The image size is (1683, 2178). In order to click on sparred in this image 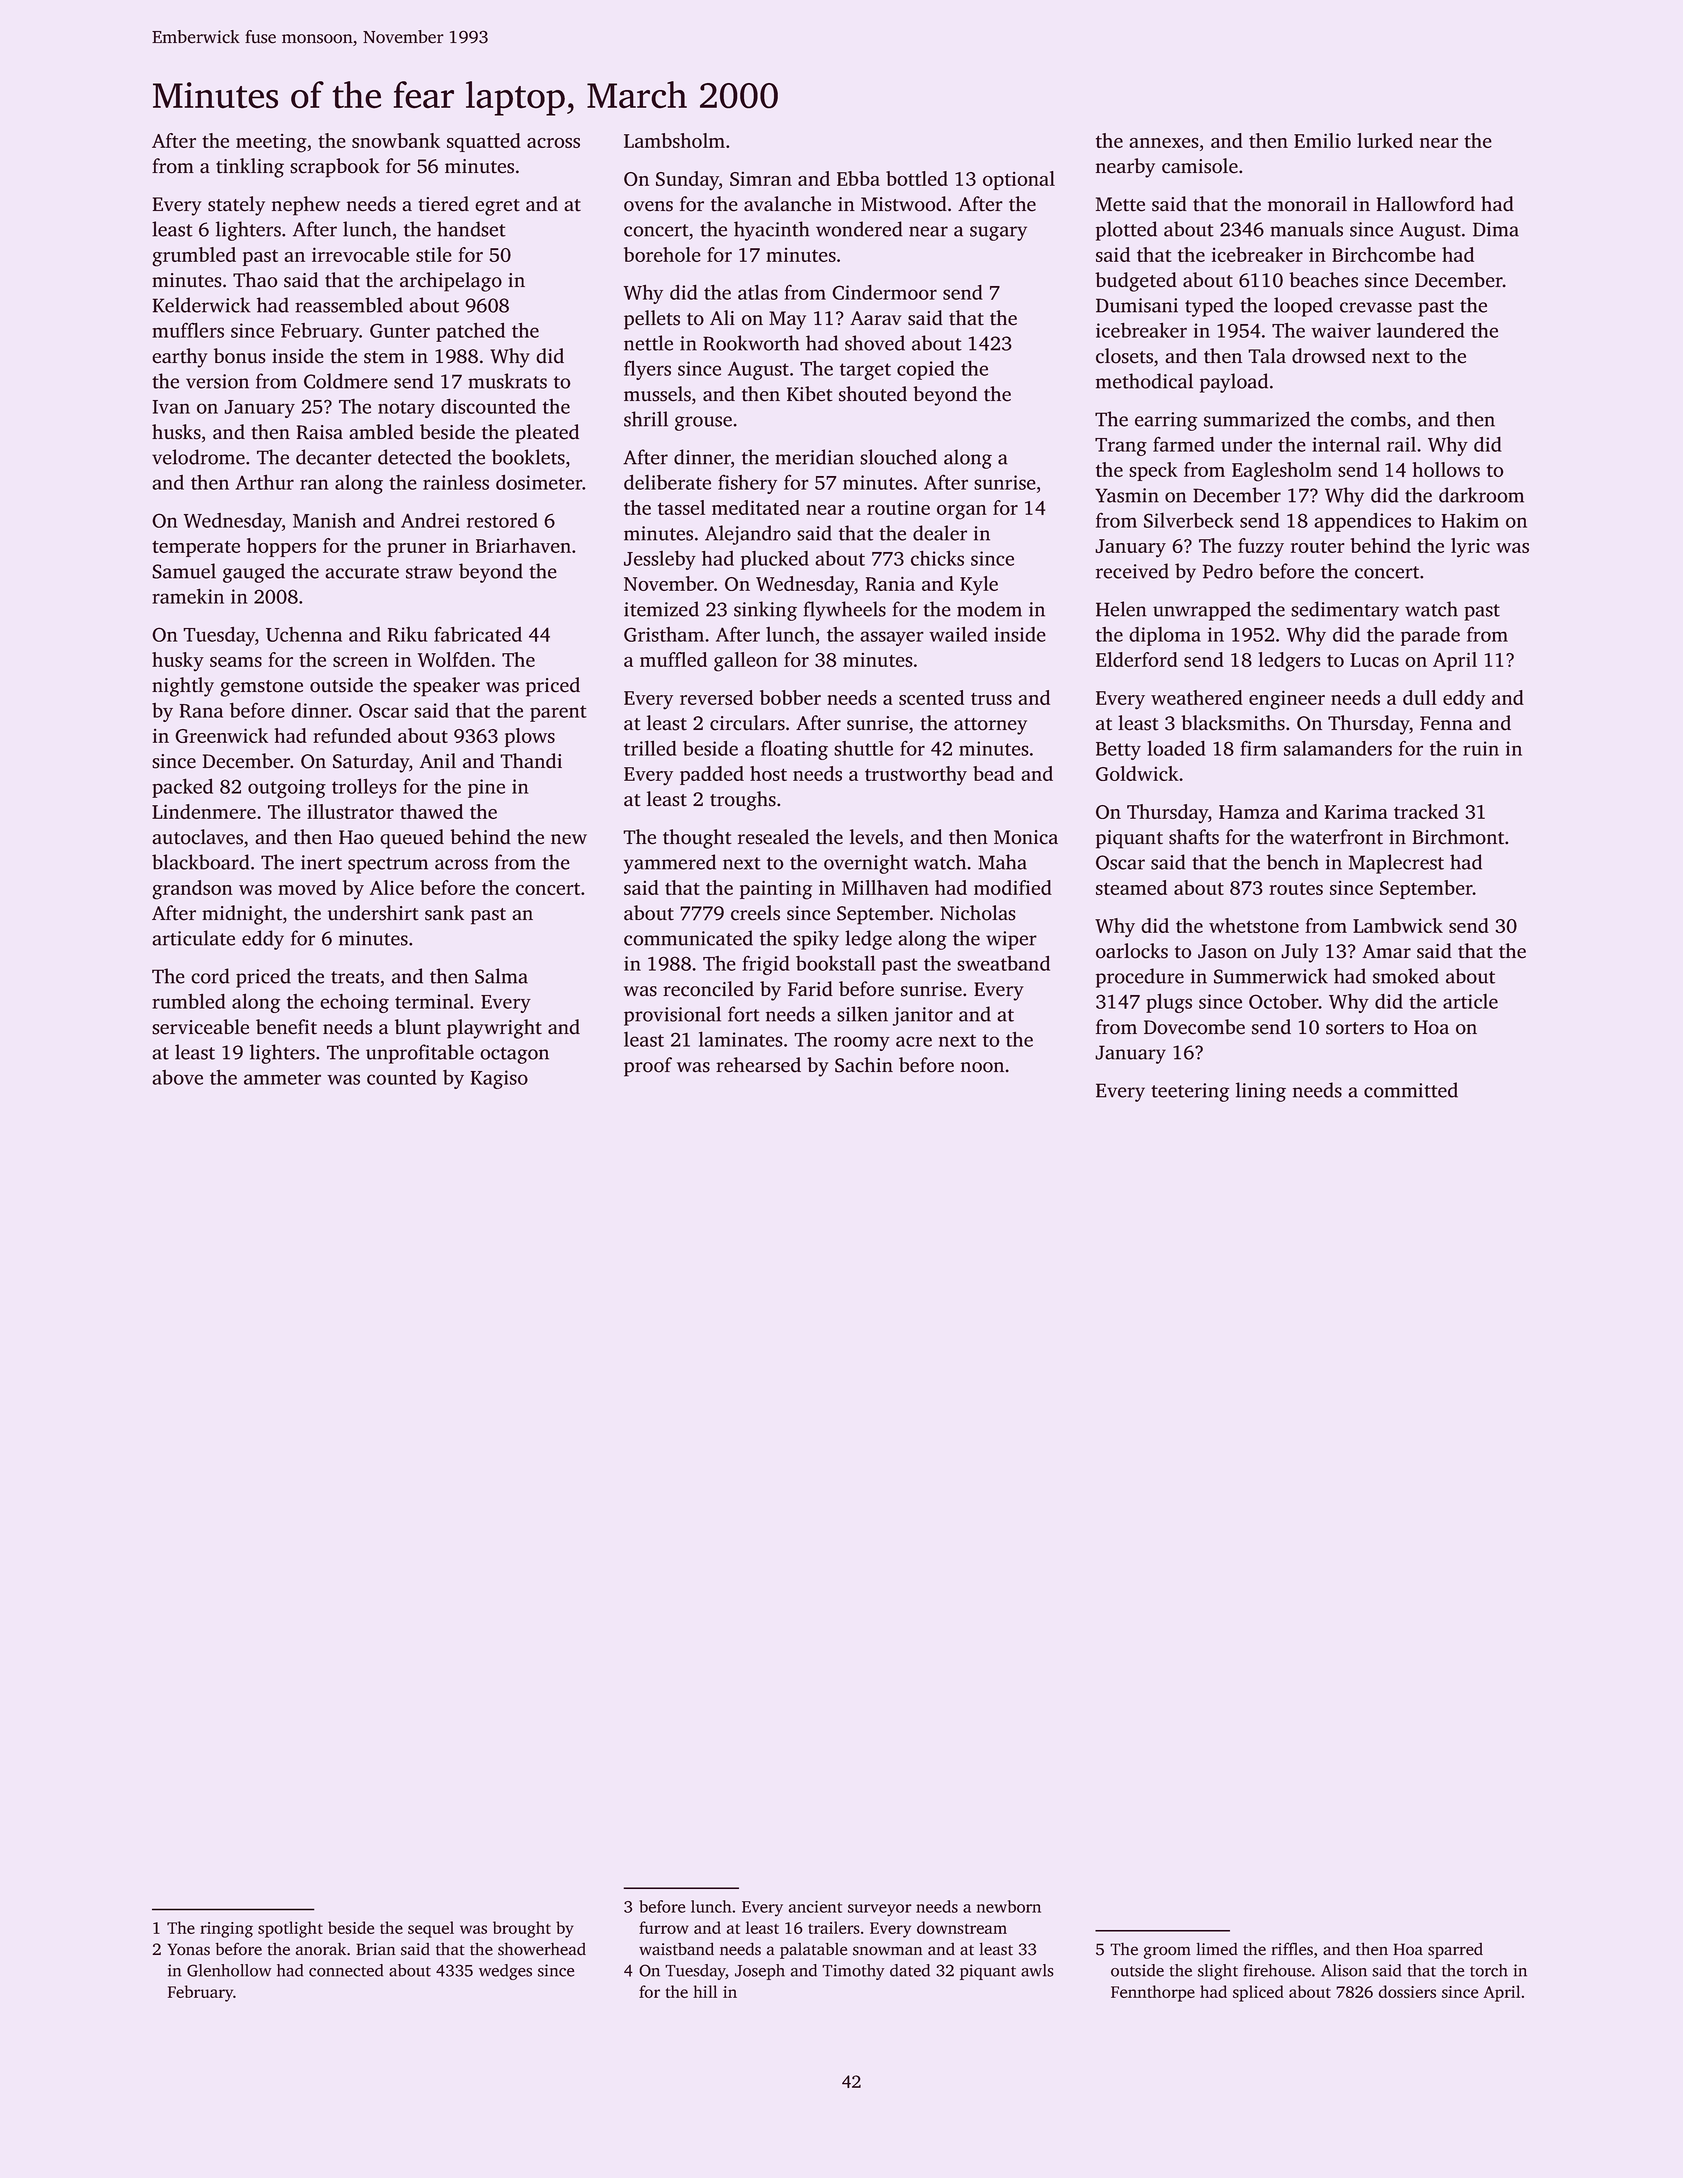, I will do `click(1455, 1951)`.
